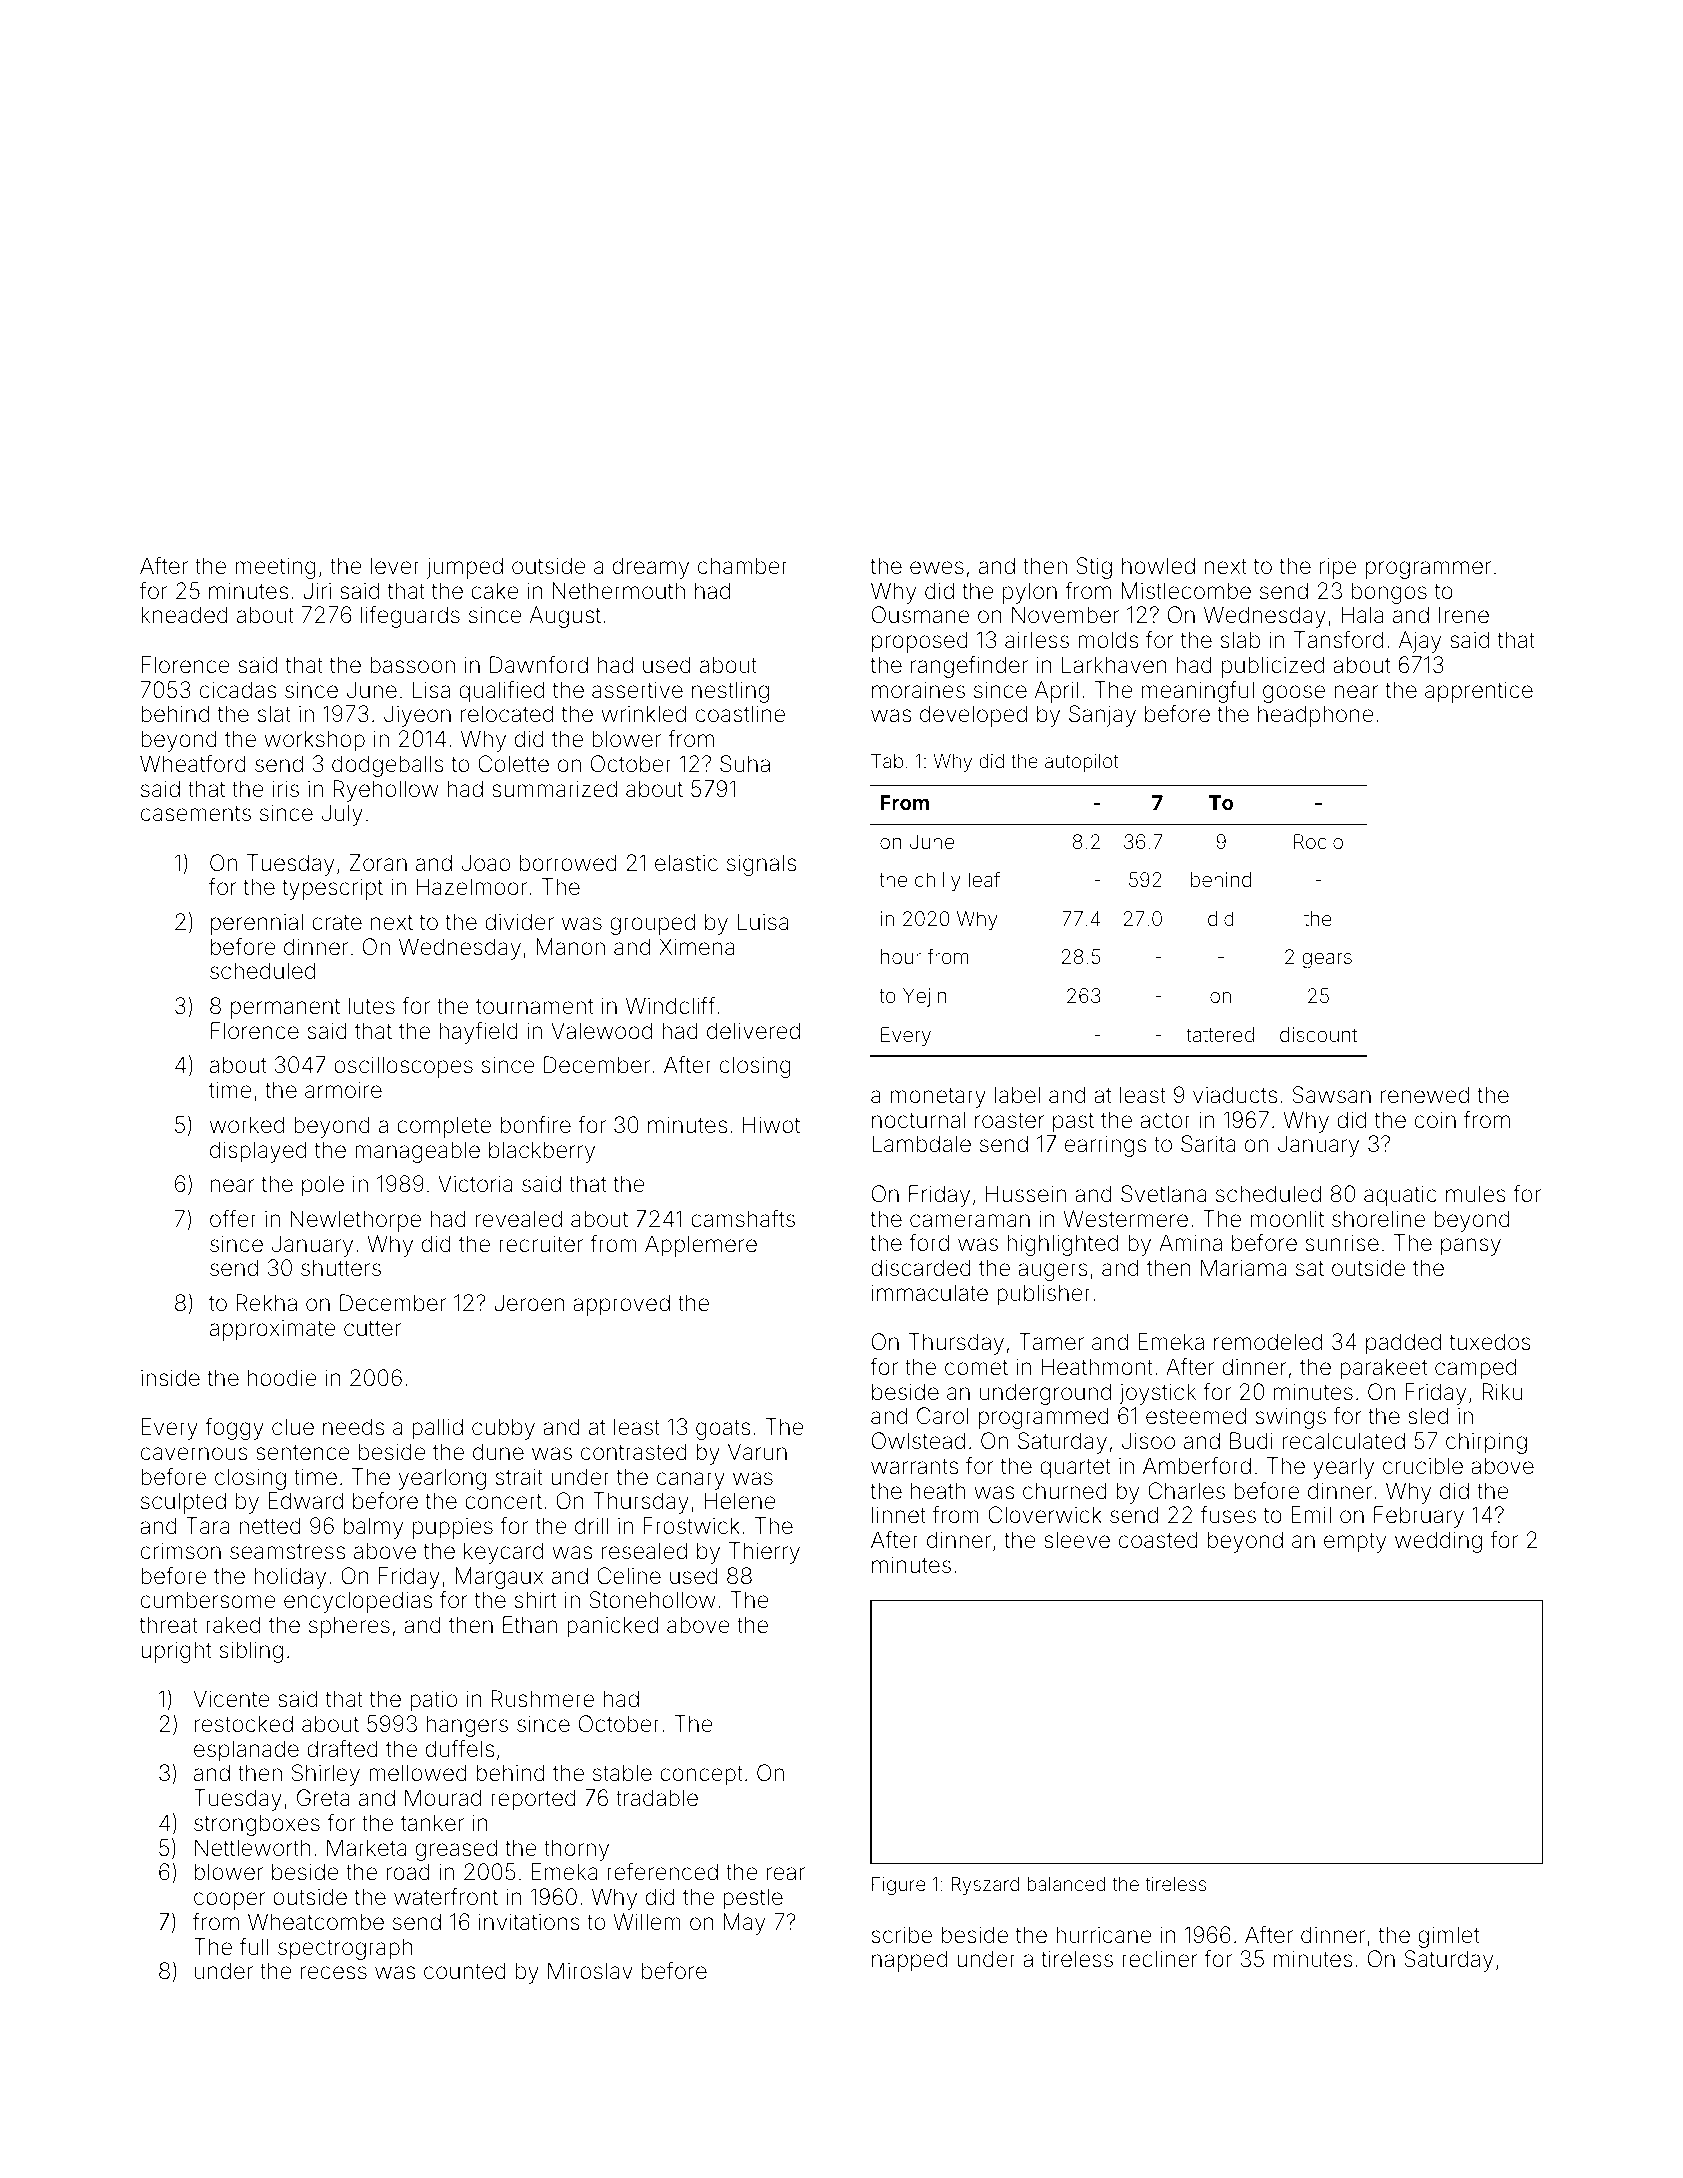 The image size is (1683, 2178). I want to click on apprentice, so click(1479, 692).
